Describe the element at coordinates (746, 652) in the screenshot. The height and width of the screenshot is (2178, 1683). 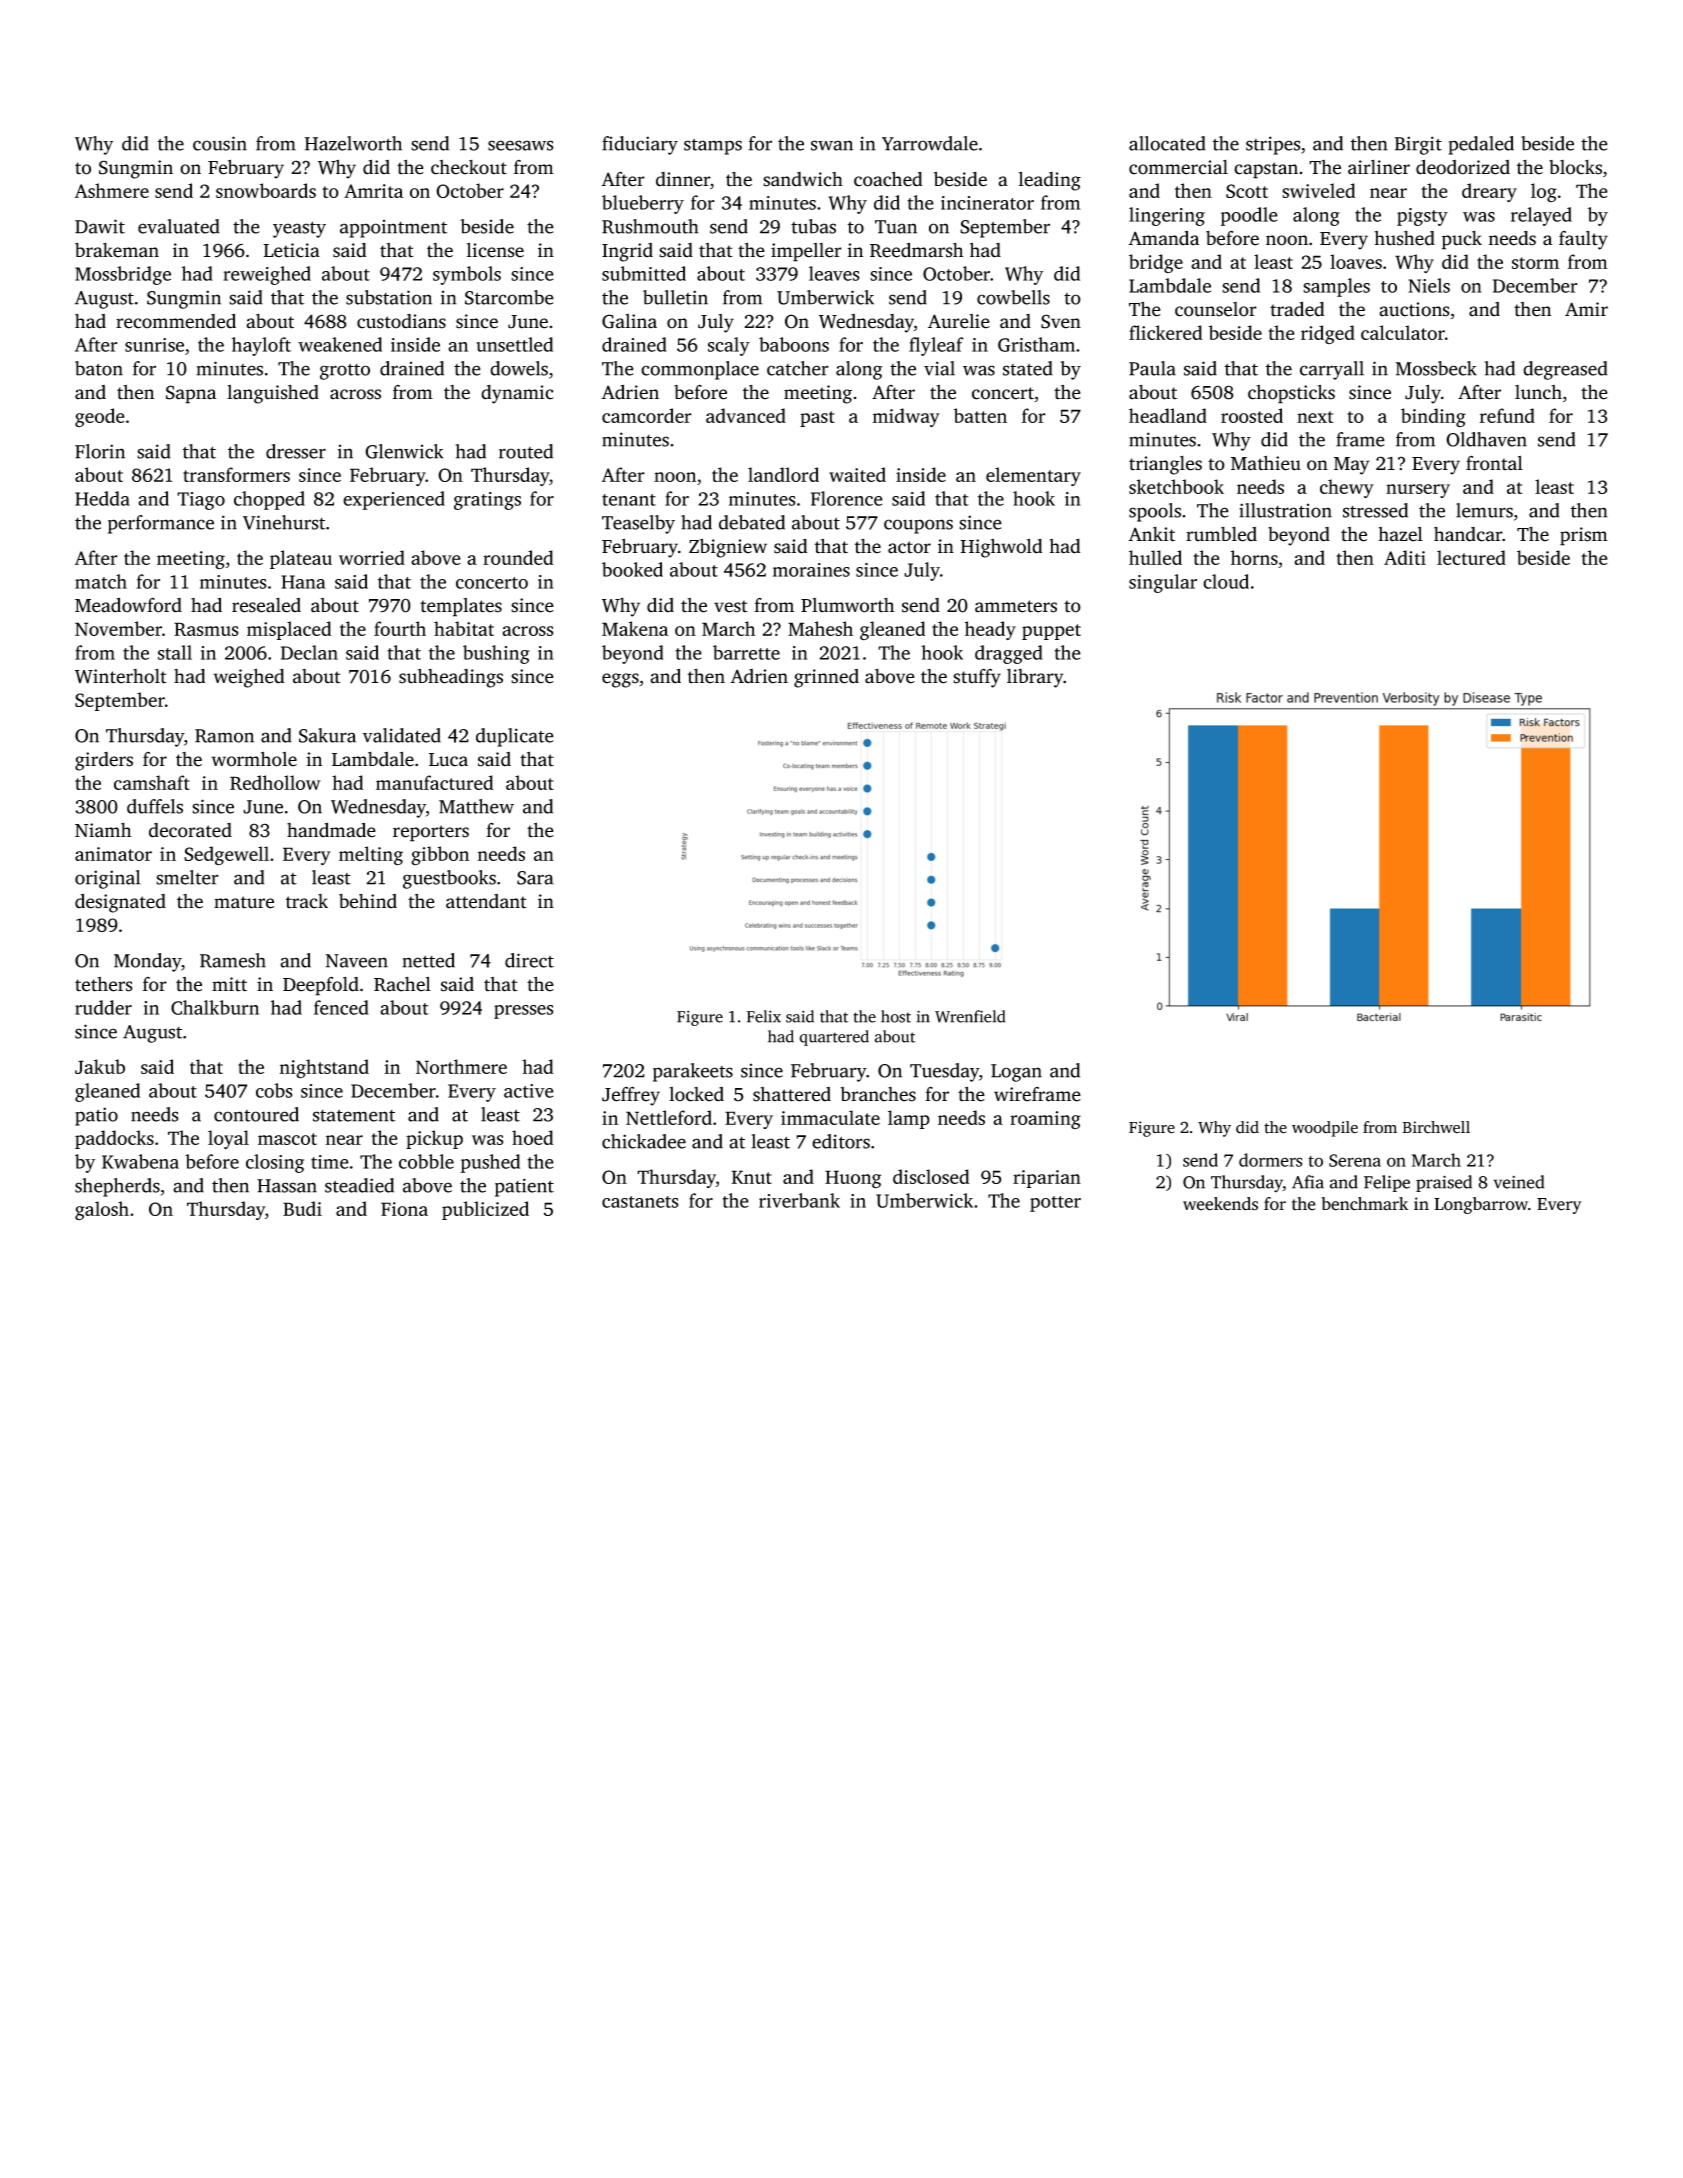
I see `barrette` at that location.
